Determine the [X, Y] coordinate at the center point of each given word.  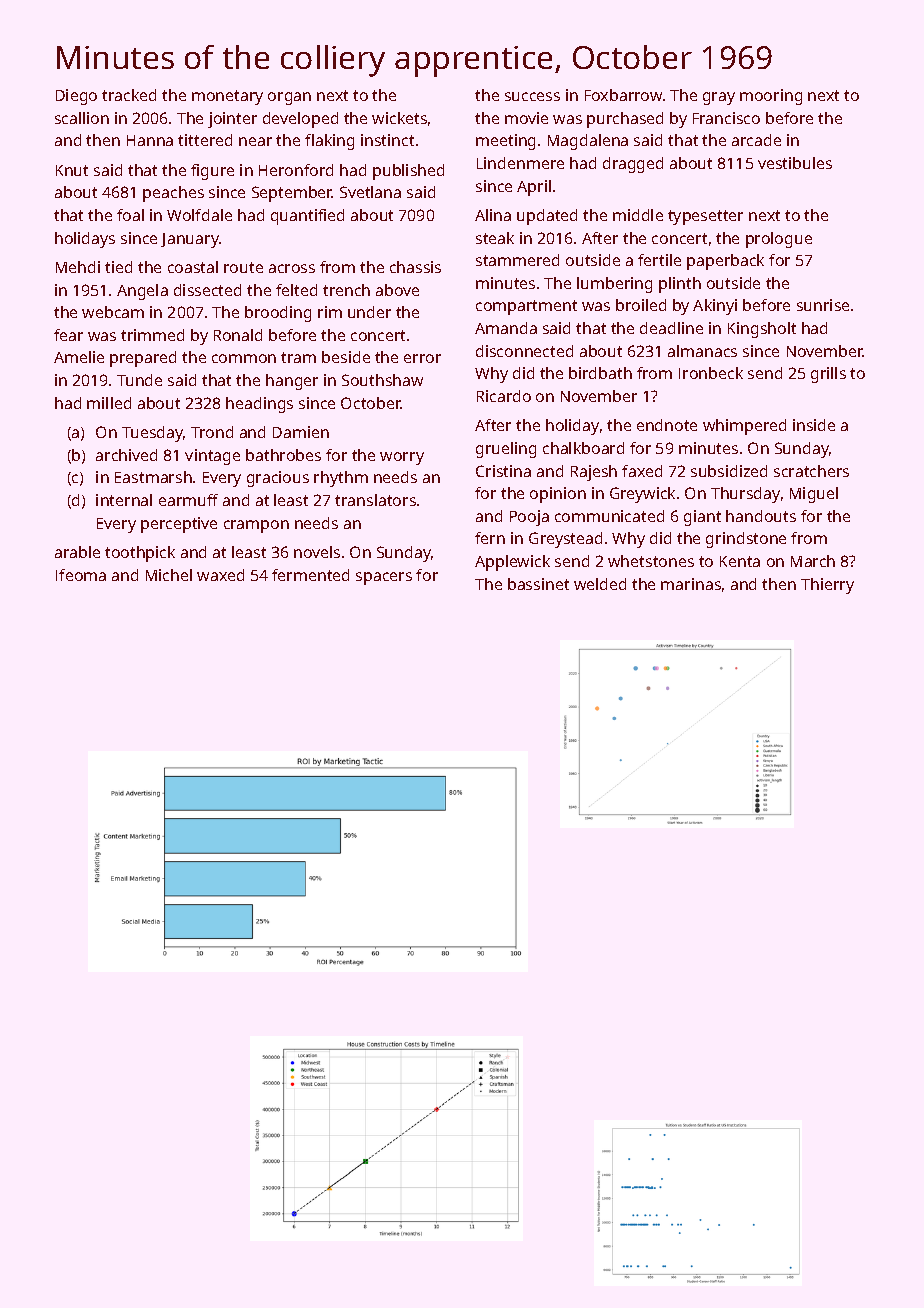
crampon [256, 526]
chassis [415, 267]
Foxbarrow [623, 95]
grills [828, 375]
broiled [641, 305]
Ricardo [504, 396]
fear [68, 335]
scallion [82, 118]
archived [126, 455]
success [532, 96]
